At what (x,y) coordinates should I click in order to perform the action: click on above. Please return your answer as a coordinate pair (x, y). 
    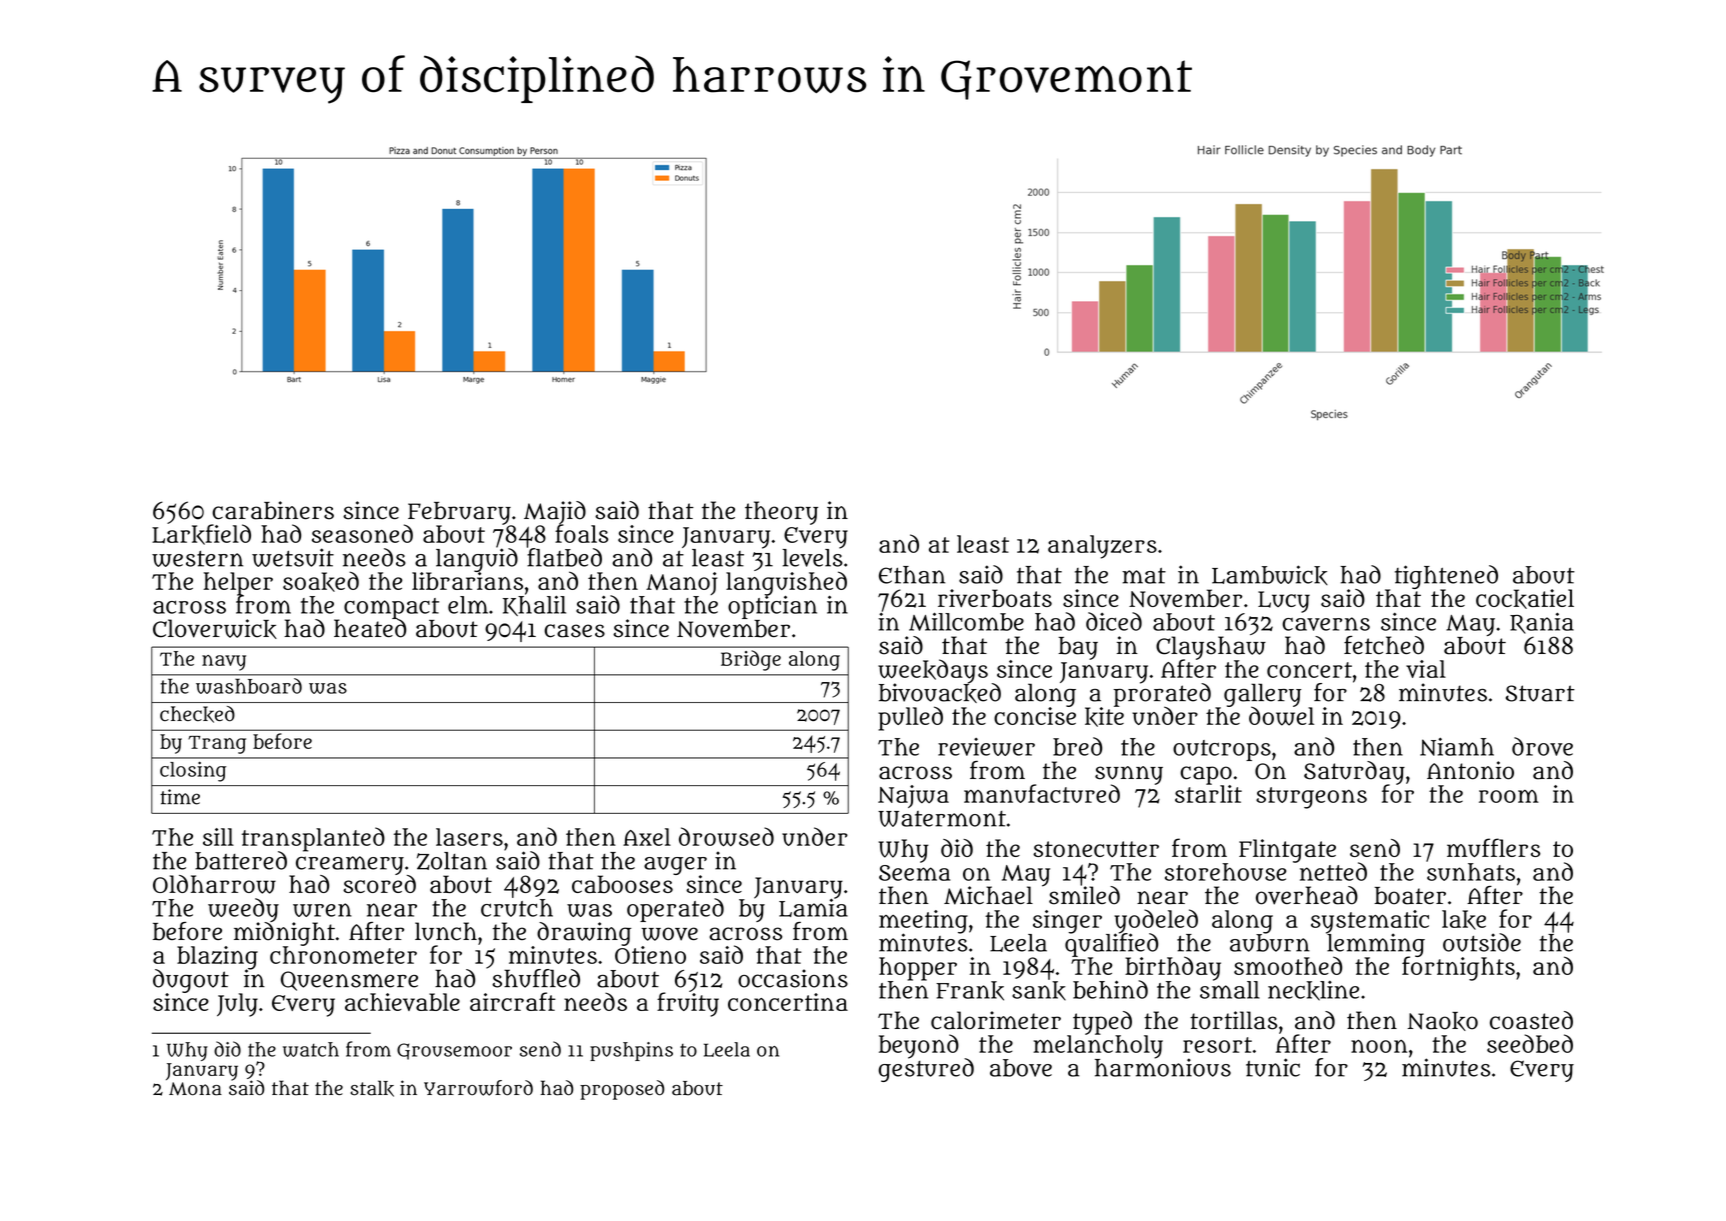
    Looking at the image, I should click on (1021, 1068).
